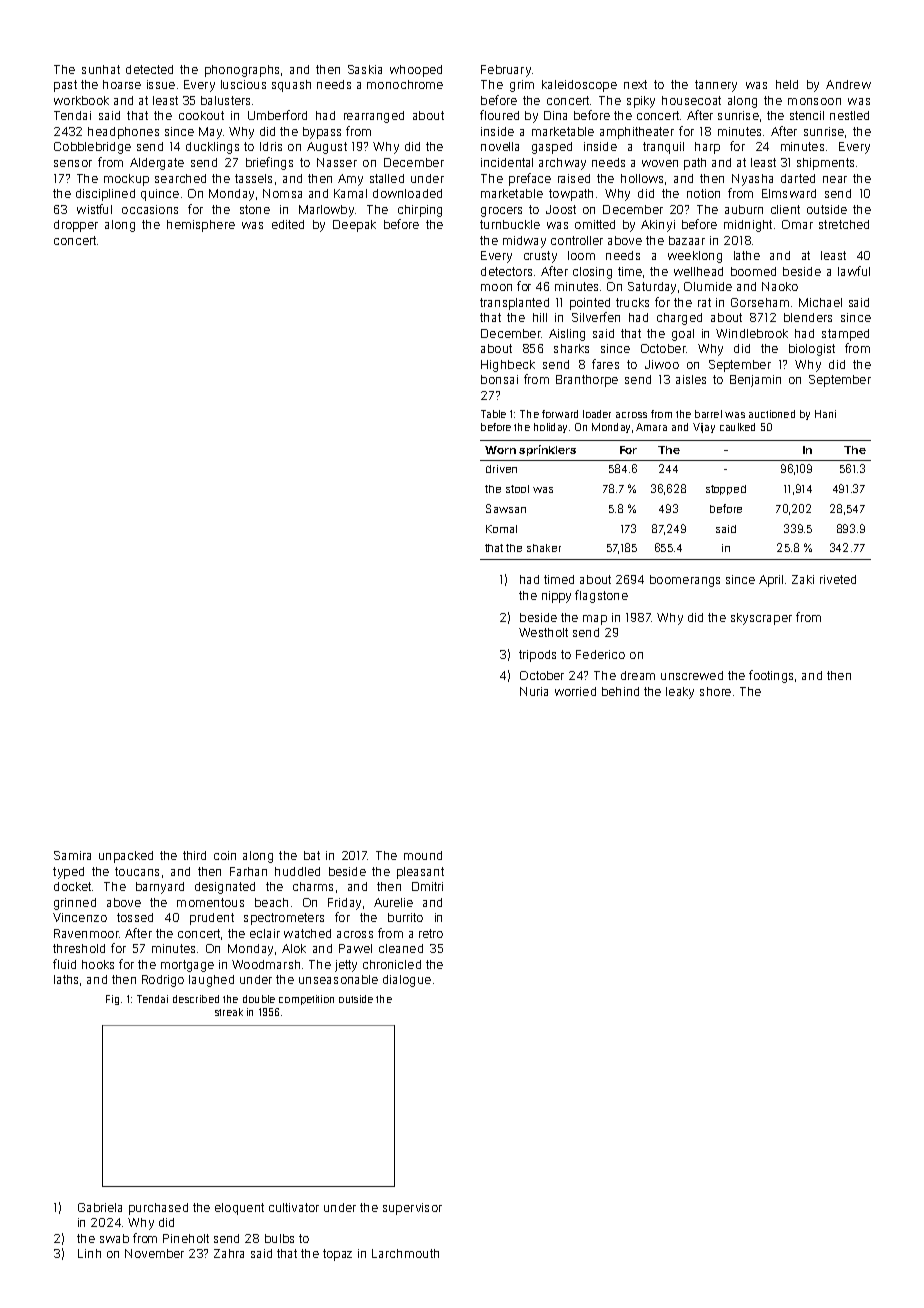 Image resolution: width=924 pixels, height=1308 pixels. I want to click on tannery, so click(716, 86).
